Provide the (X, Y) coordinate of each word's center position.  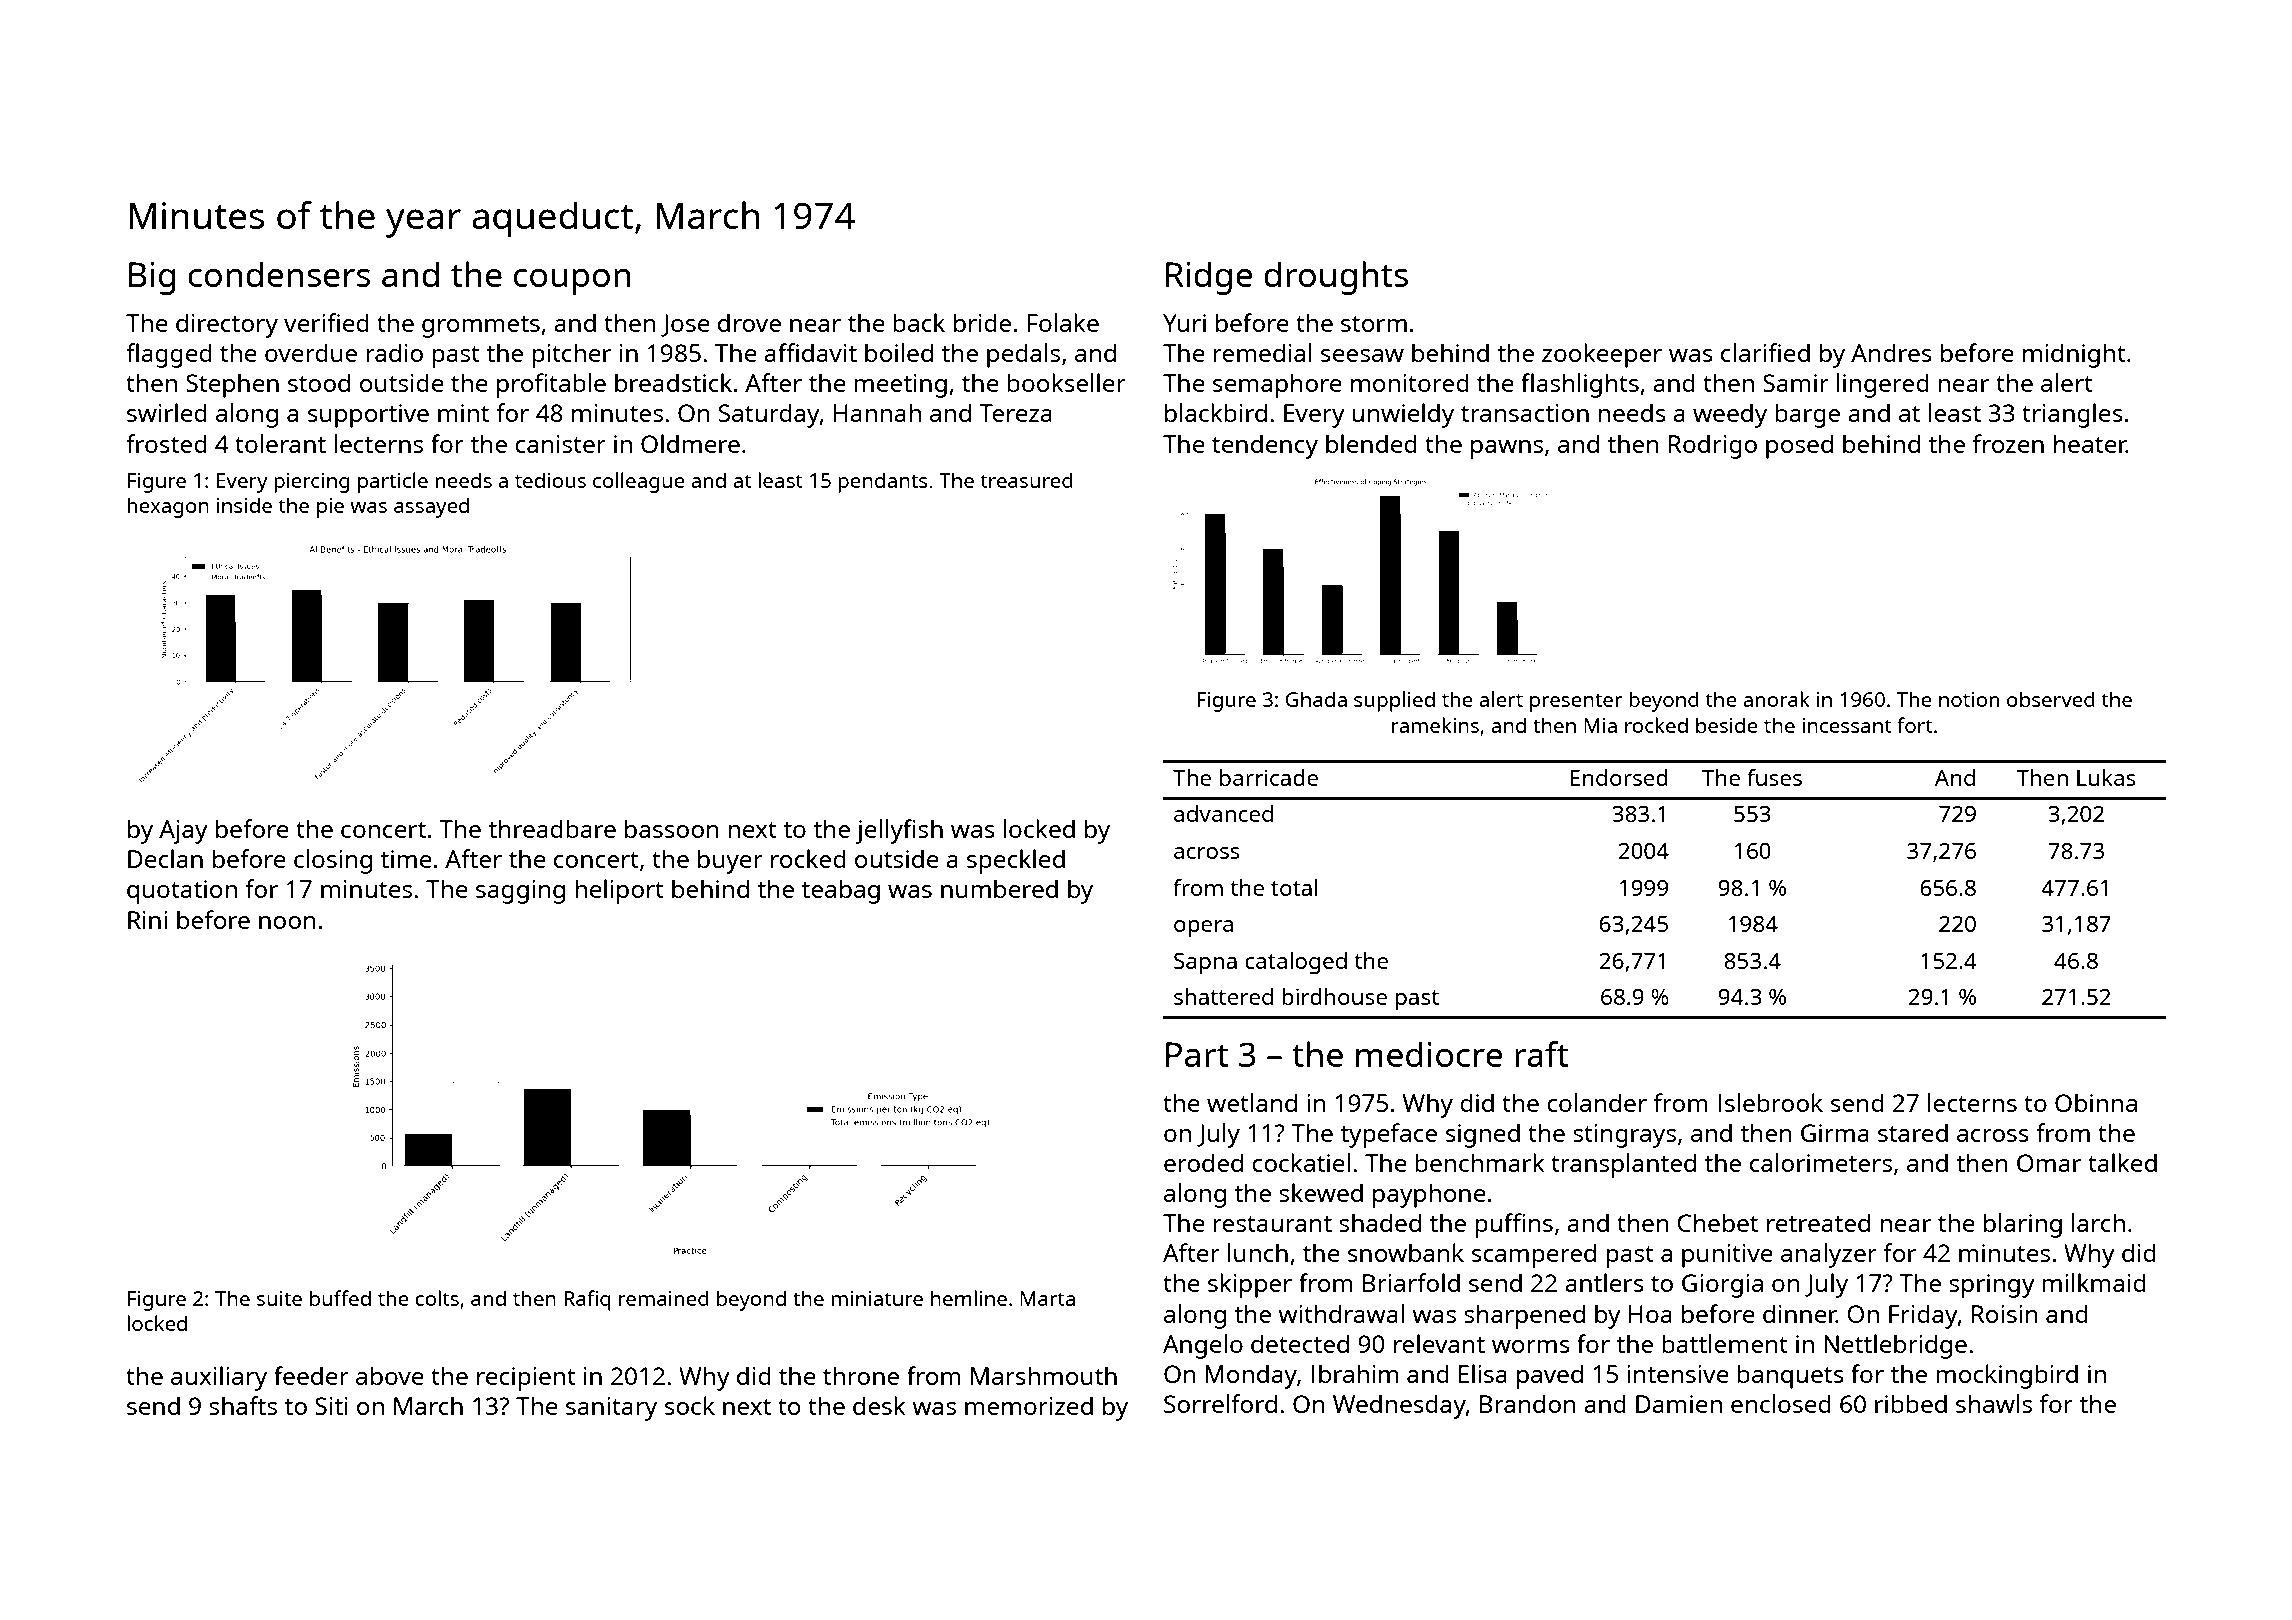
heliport (619, 891)
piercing (312, 483)
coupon (572, 282)
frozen (2008, 443)
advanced (1223, 813)
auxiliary (219, 1378)
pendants (883, 482)
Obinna (2096, 1102)
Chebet (1717, 1222)
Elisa (1483, 1373)
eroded (1203, 1162)
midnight (2074, 355)
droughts (1336, 278)
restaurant (1272, 1224)
